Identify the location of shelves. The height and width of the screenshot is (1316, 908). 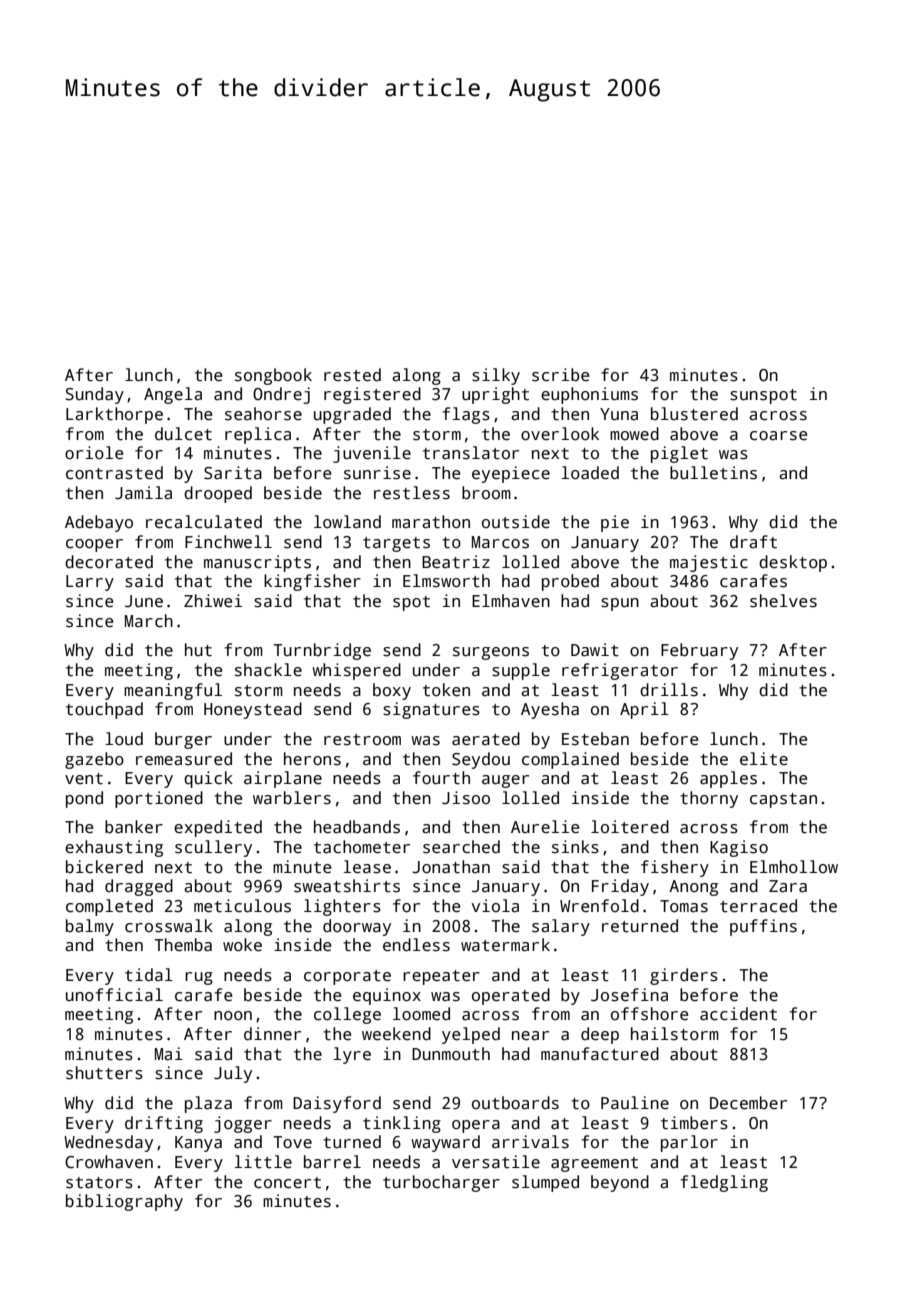
(783, 601).
